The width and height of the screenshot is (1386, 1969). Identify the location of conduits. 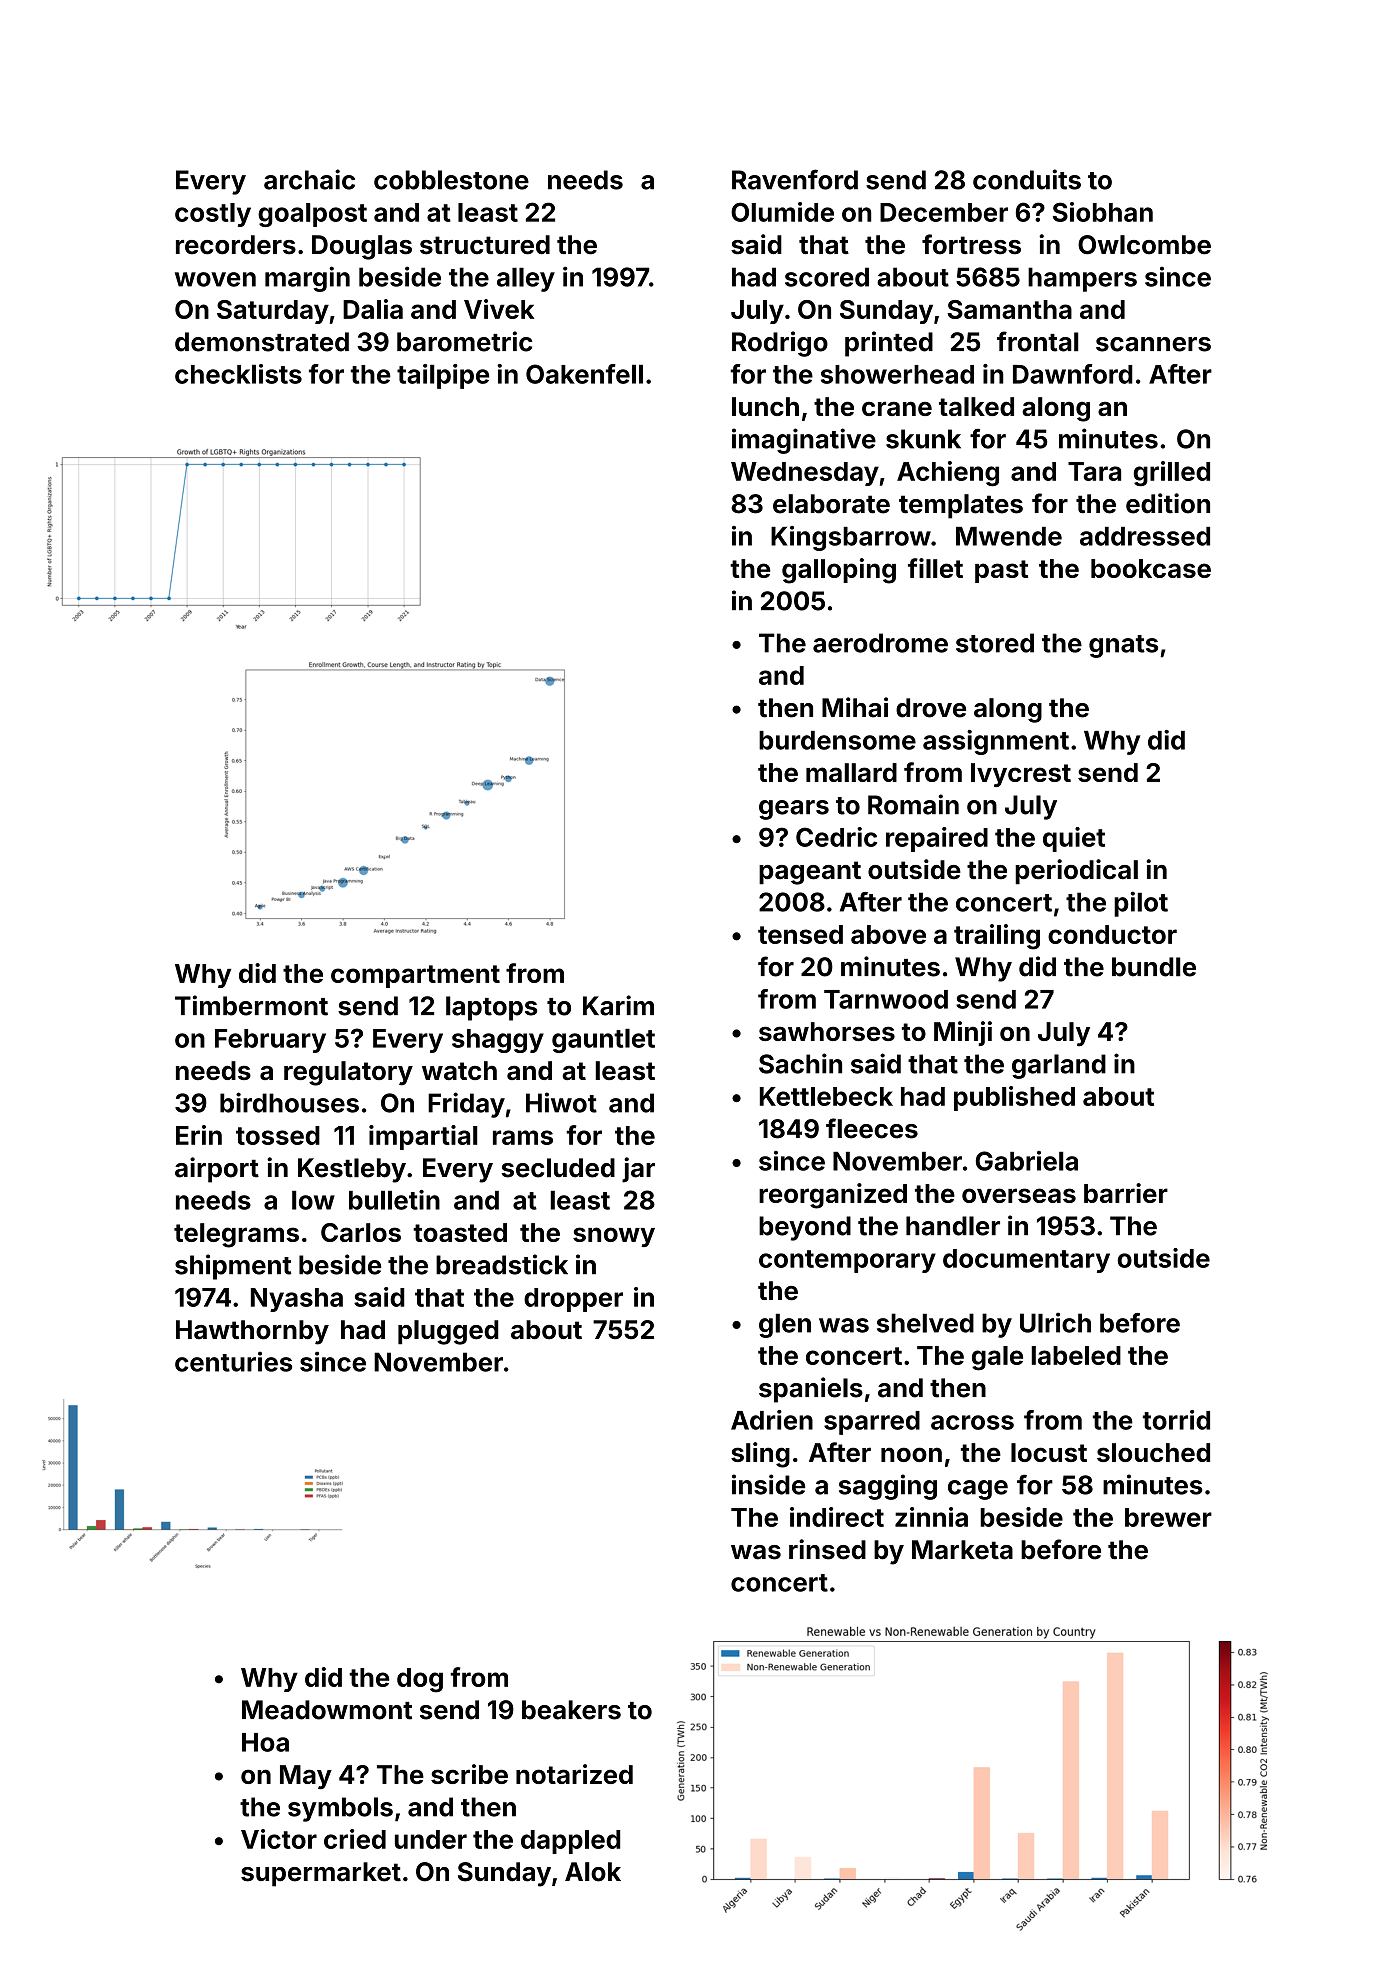
(1027, 179).
